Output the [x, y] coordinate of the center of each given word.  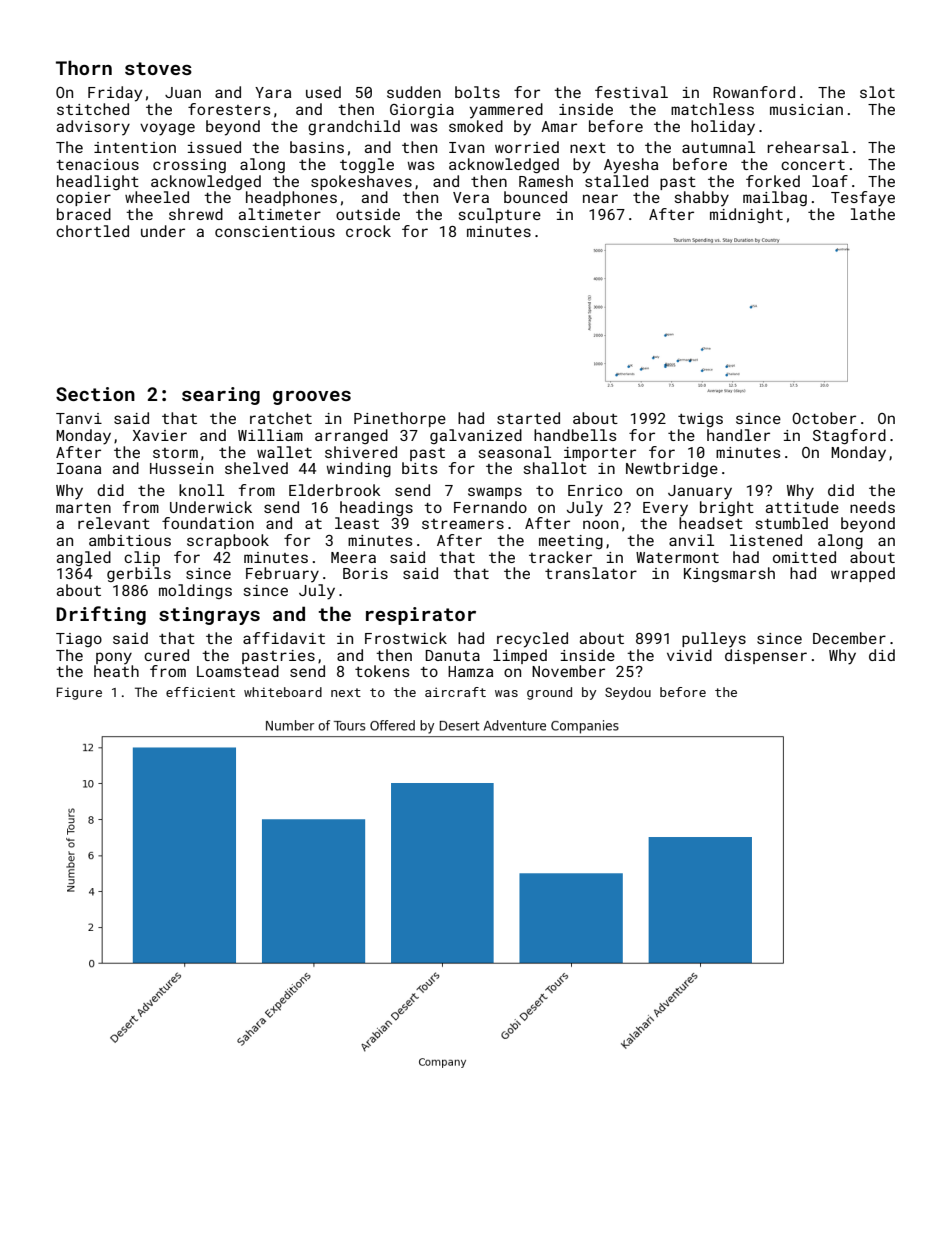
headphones [291, 198]
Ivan [466, 147]
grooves [312, 398]
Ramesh [546, 181]
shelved [256, 468]
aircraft [455, 692]
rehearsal [808, 147]
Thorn [84, 67]
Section [95, 394]
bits [419, 468]
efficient [200, 692]
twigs [700, 420]
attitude [802, 507]
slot [877, 92]
